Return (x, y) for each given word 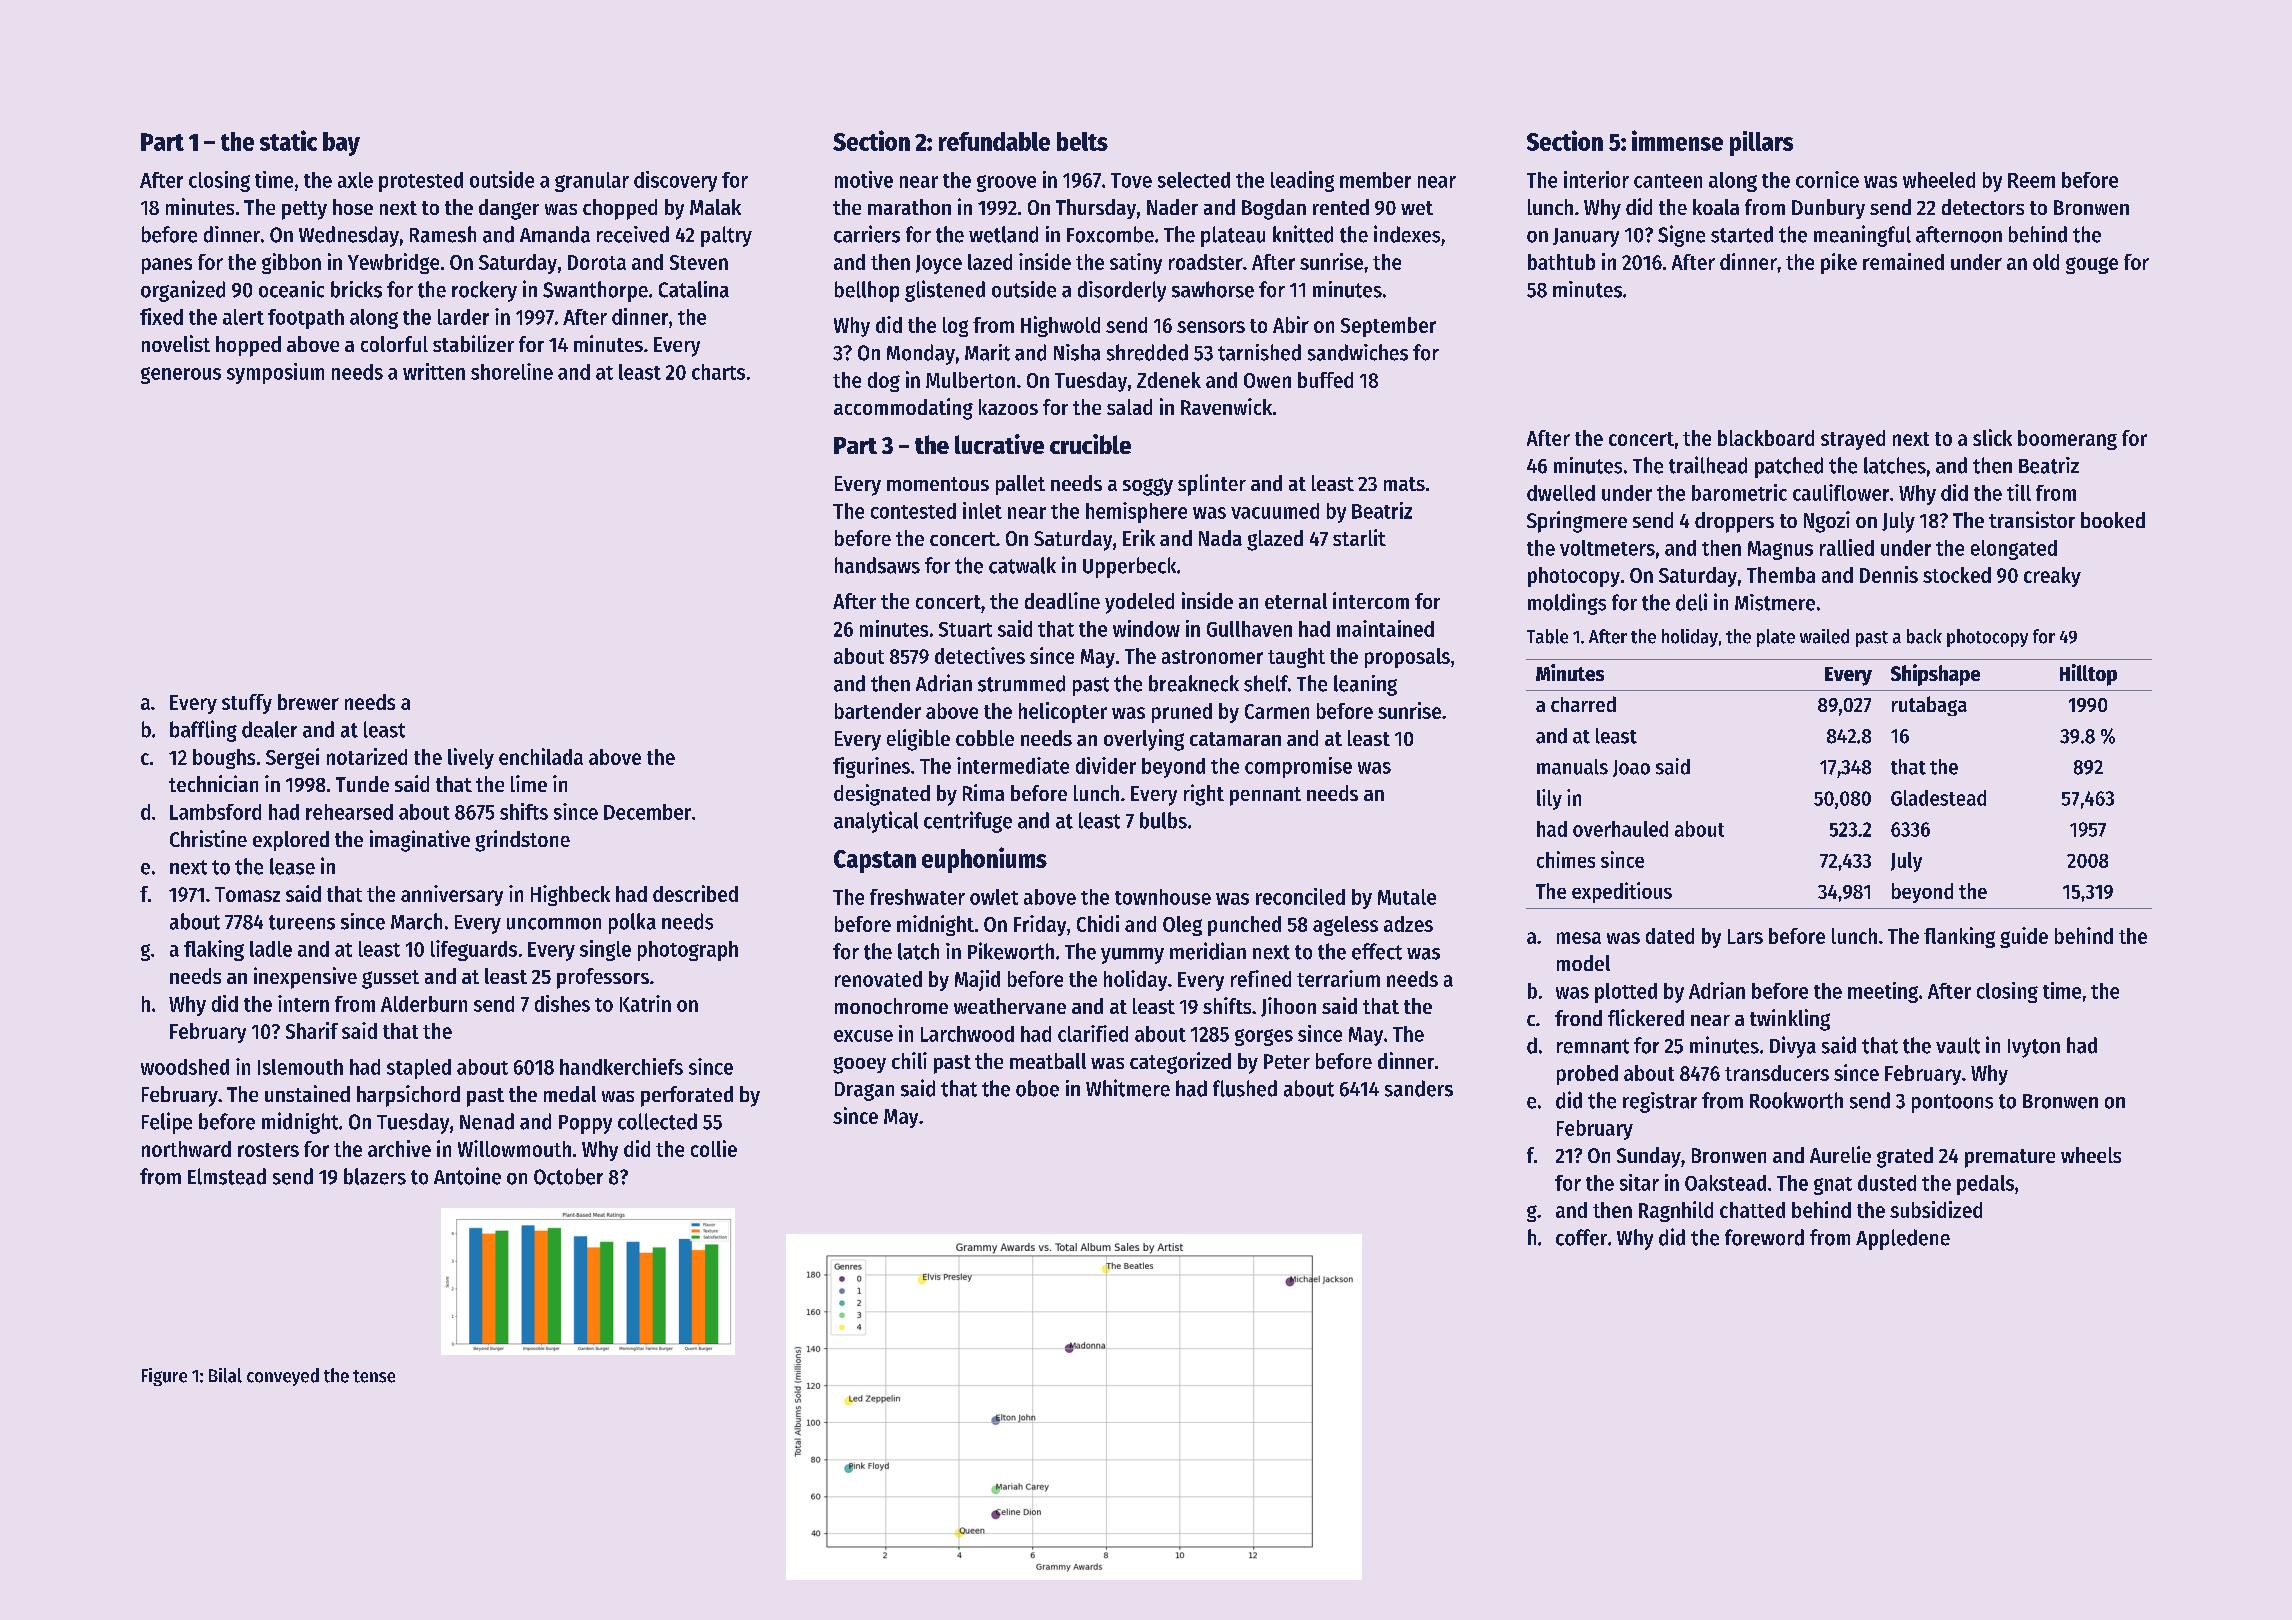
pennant (1265, 796)
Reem (2031, 180)
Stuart (965, 629)
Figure (164, 1377)
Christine (208, 838)
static (288, 140)
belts (1082, 141)
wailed (1824, 636)
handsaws (877, 565)
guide (2024, 937)
